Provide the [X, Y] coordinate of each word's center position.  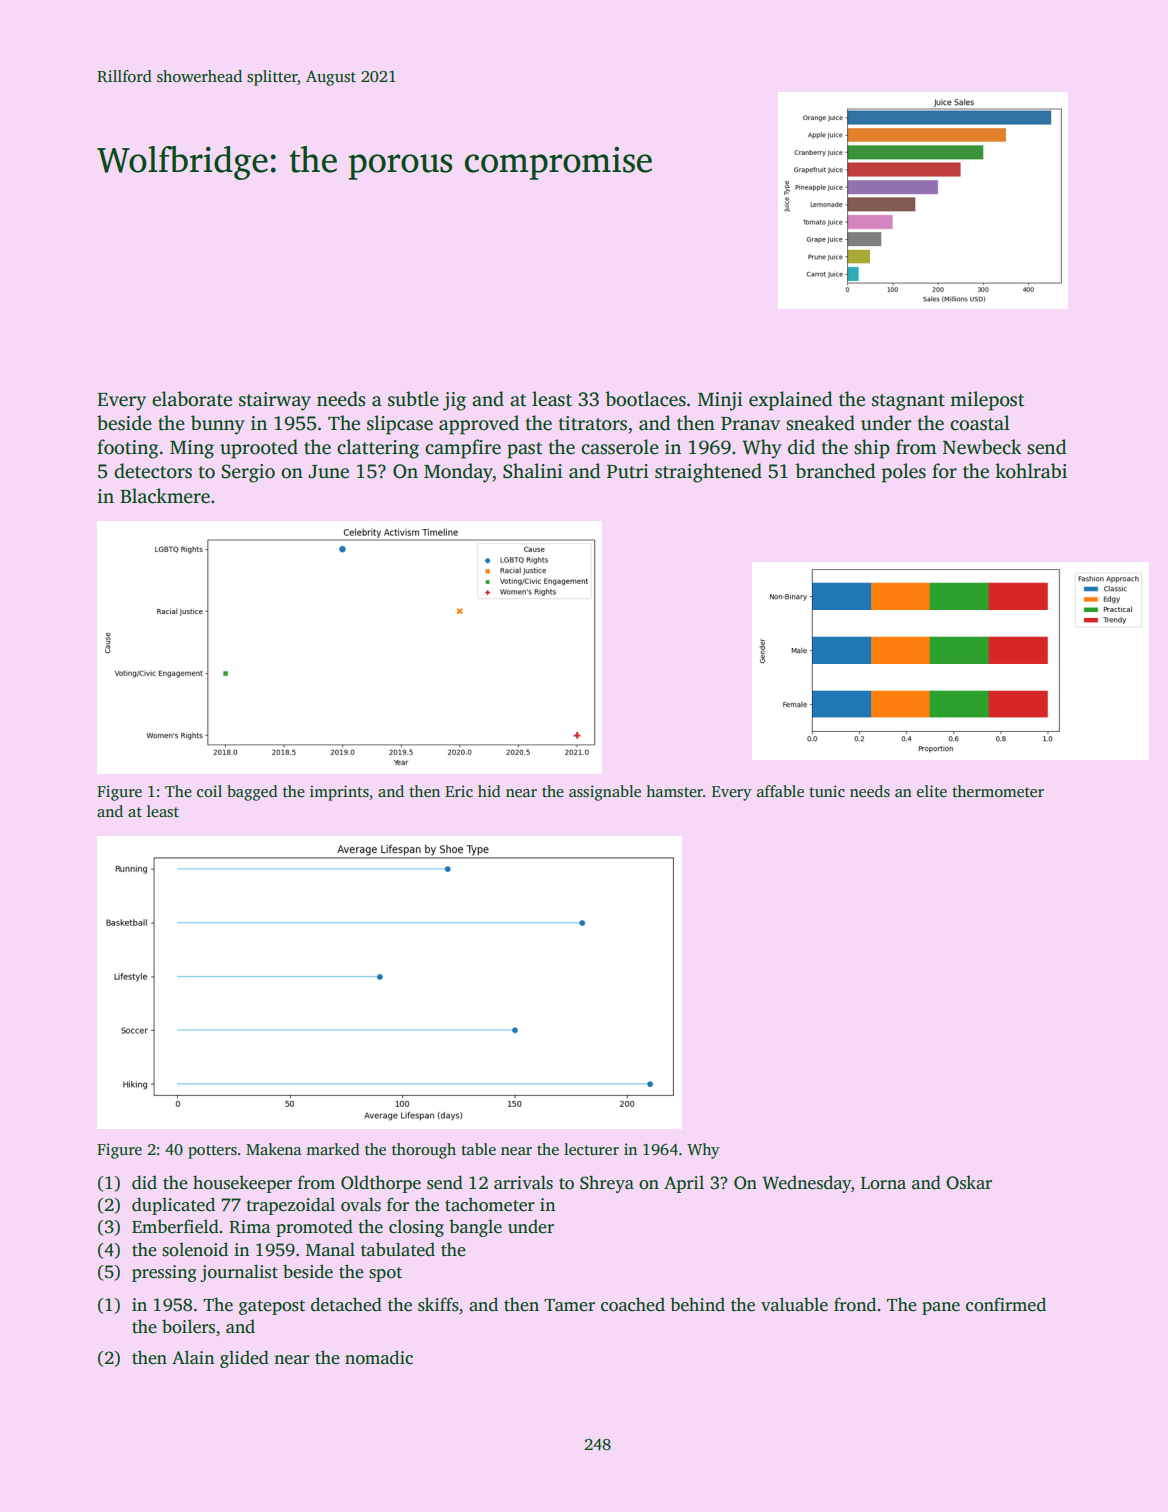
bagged [252, 793]
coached [633, 1304]
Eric [459, 791]
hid [489, 791]
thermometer [998, 791]
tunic [827, 791]
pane [941, 1308]
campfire [463, 449]
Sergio [248, 473]
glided [244, 1359]
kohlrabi [1031, 471]
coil [209, 791]
